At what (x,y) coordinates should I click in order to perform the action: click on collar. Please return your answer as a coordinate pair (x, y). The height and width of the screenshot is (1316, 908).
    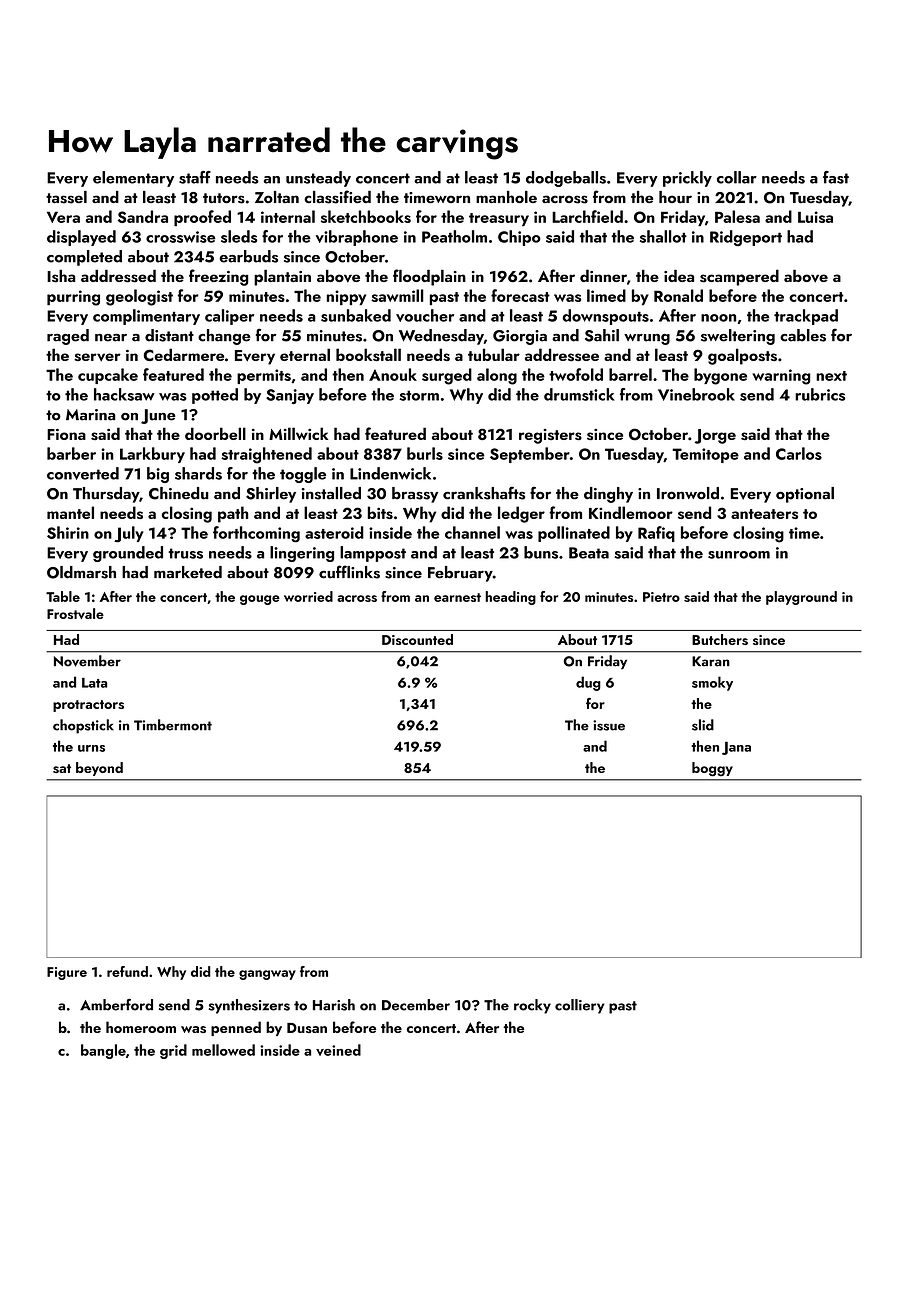
    Looking at the image, I should click on (737, 177).
